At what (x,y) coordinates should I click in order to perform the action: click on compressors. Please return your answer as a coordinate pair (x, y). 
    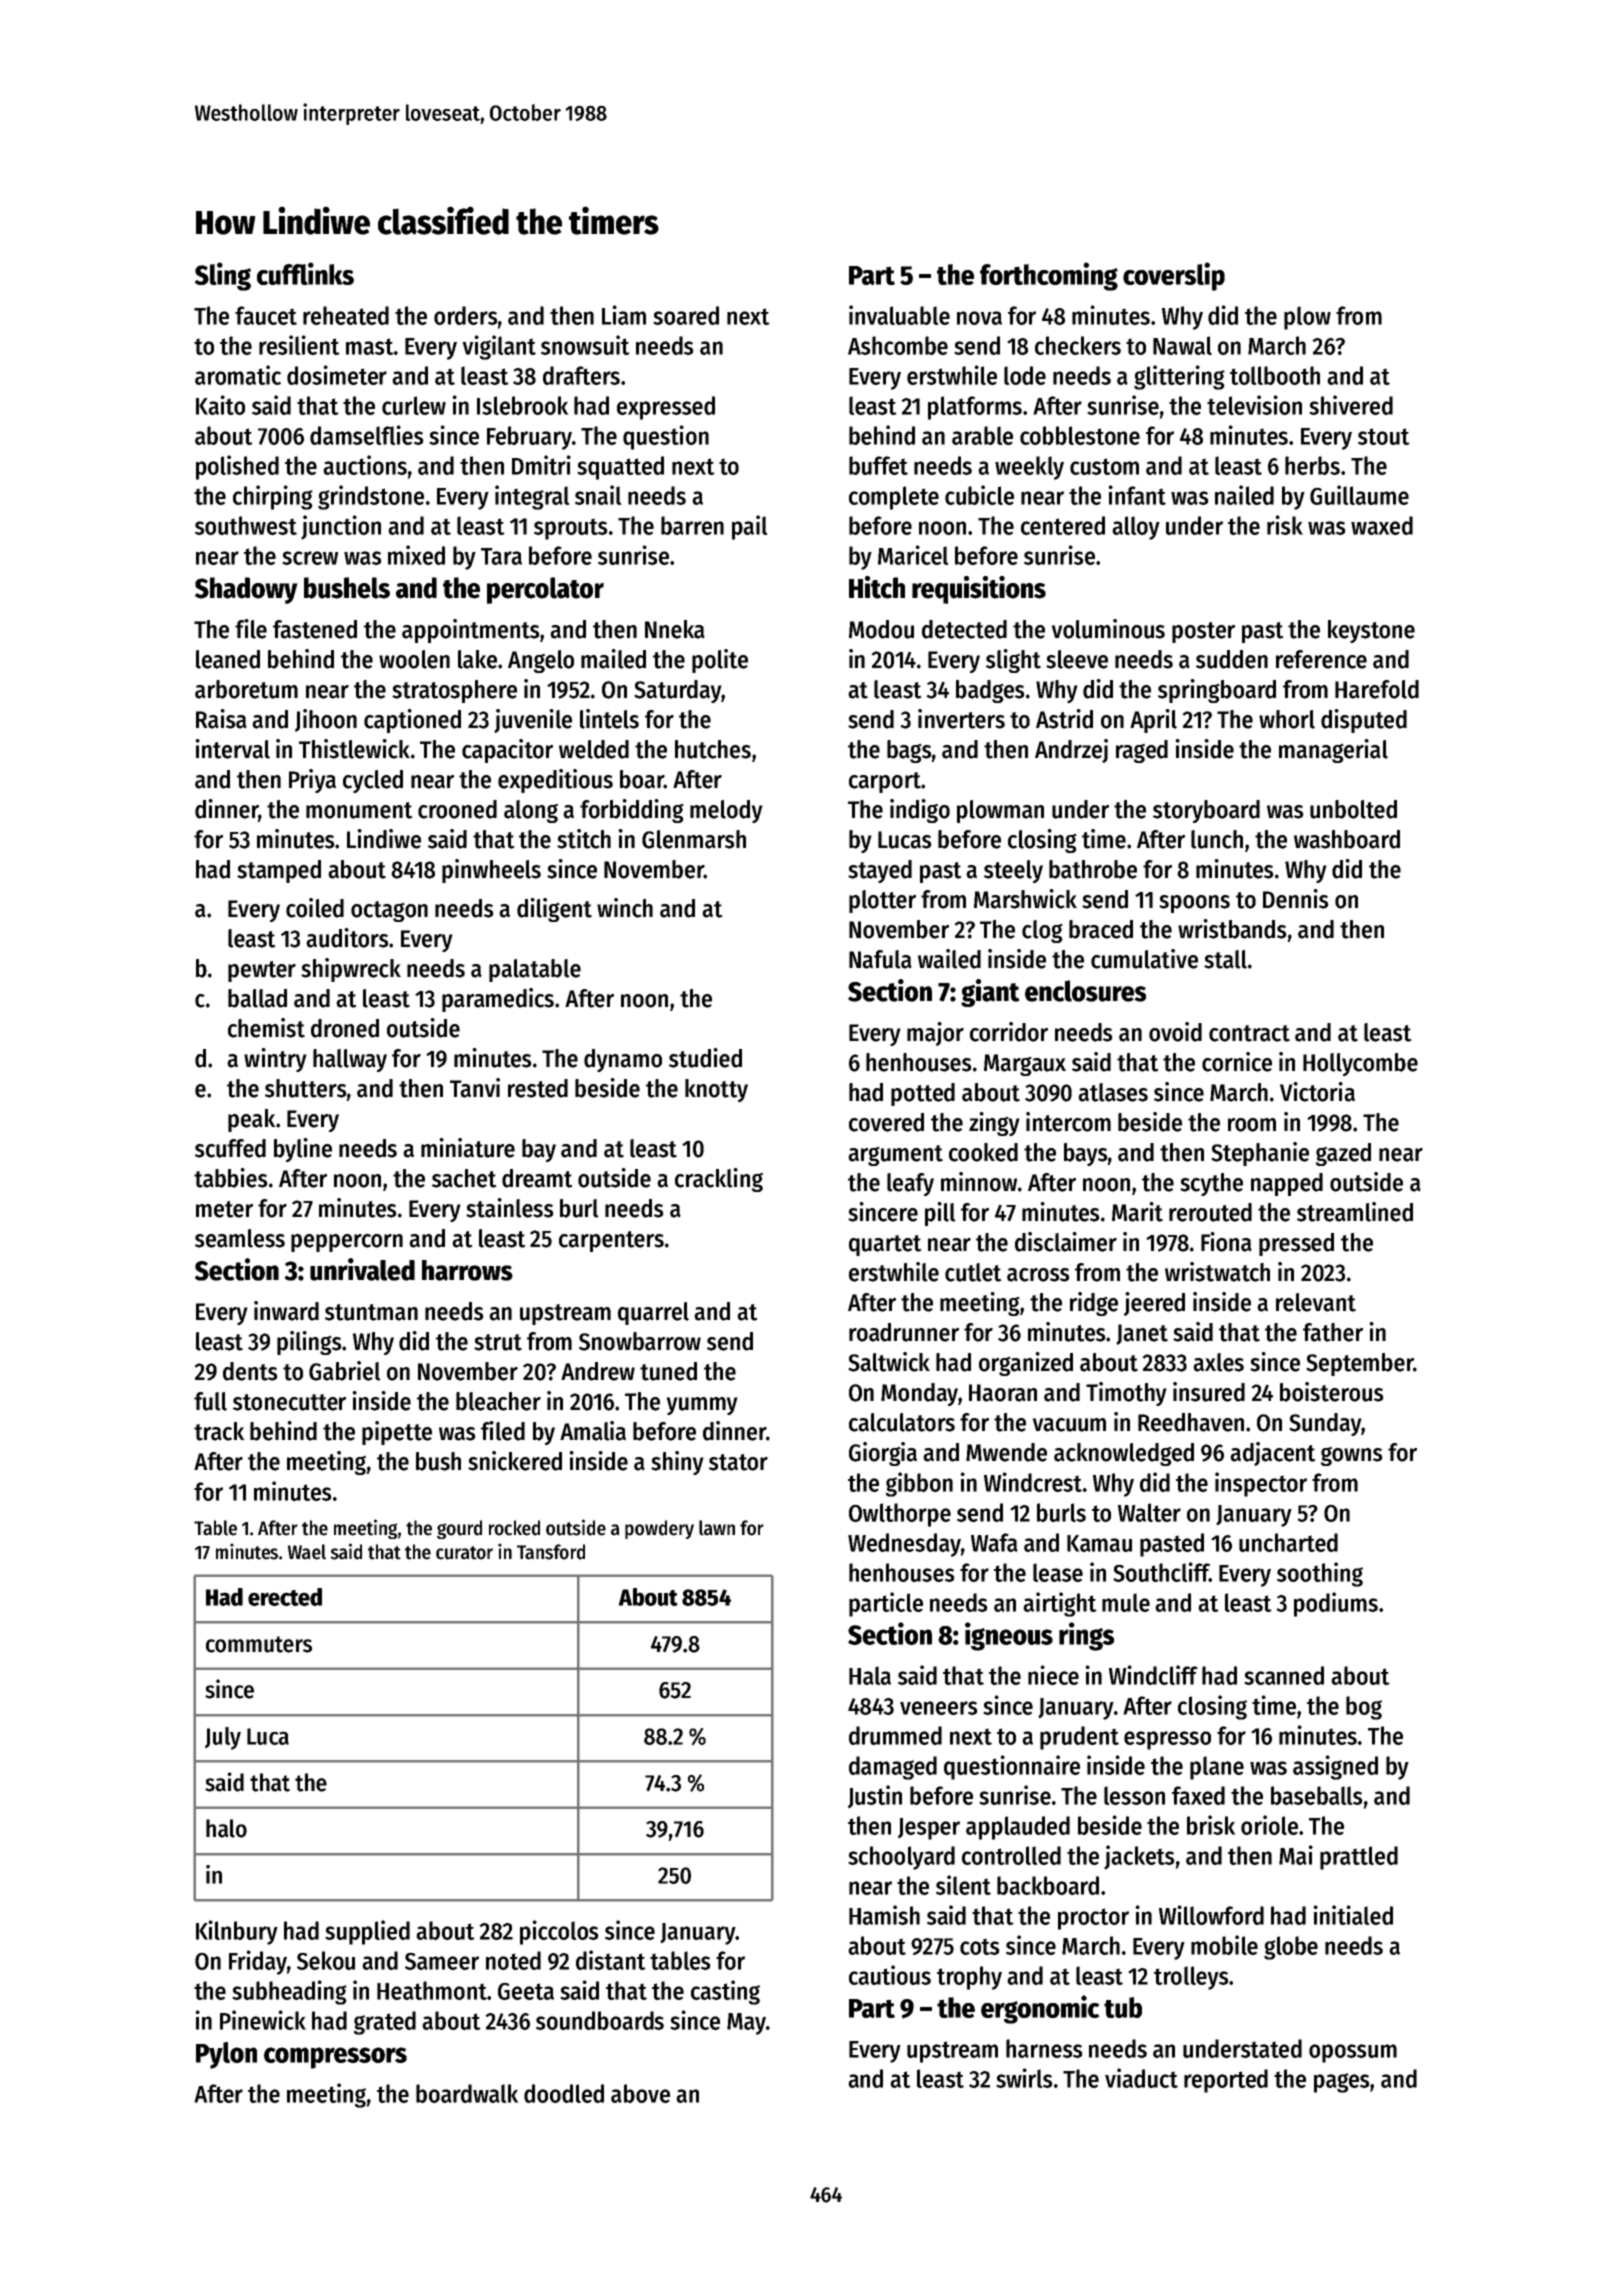
    Looking at the image, I should click on (335, 2058).
